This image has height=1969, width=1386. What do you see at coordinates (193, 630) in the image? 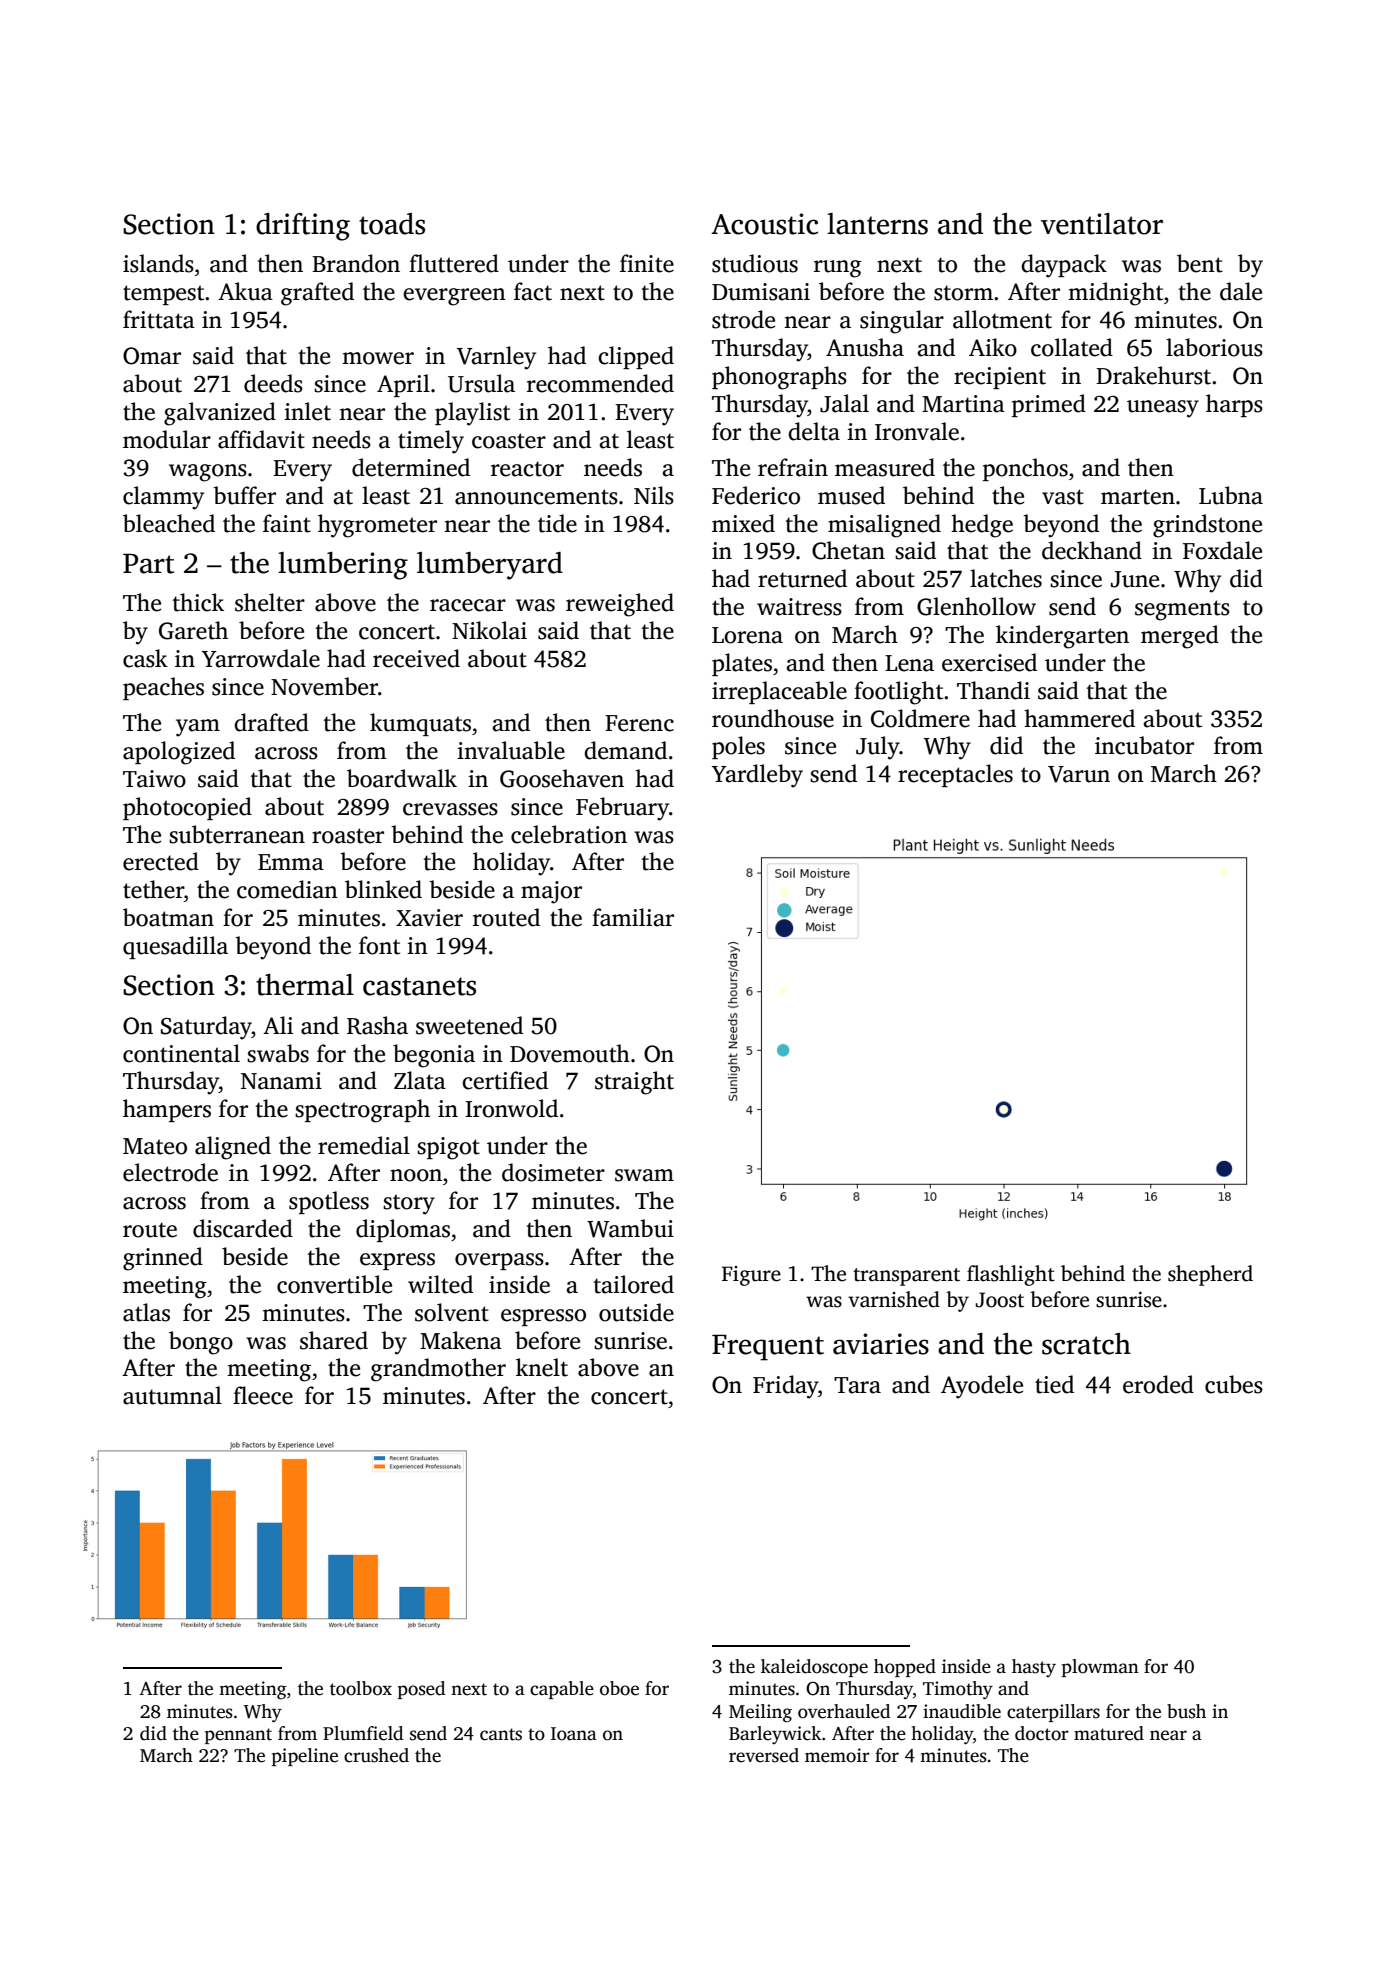
I see `Gareth` at bounding box center [193, 630].
